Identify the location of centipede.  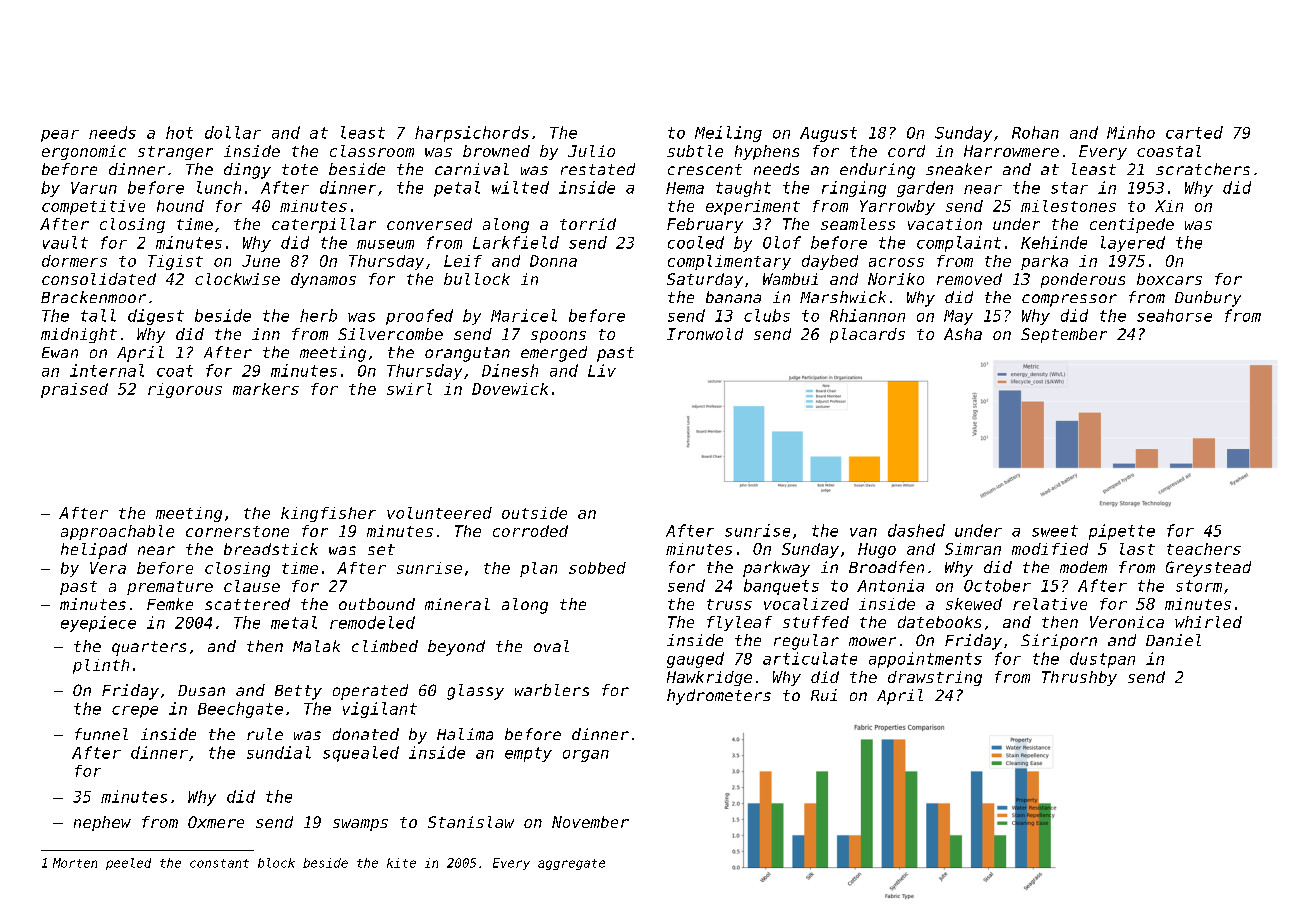
(1132, 225).
